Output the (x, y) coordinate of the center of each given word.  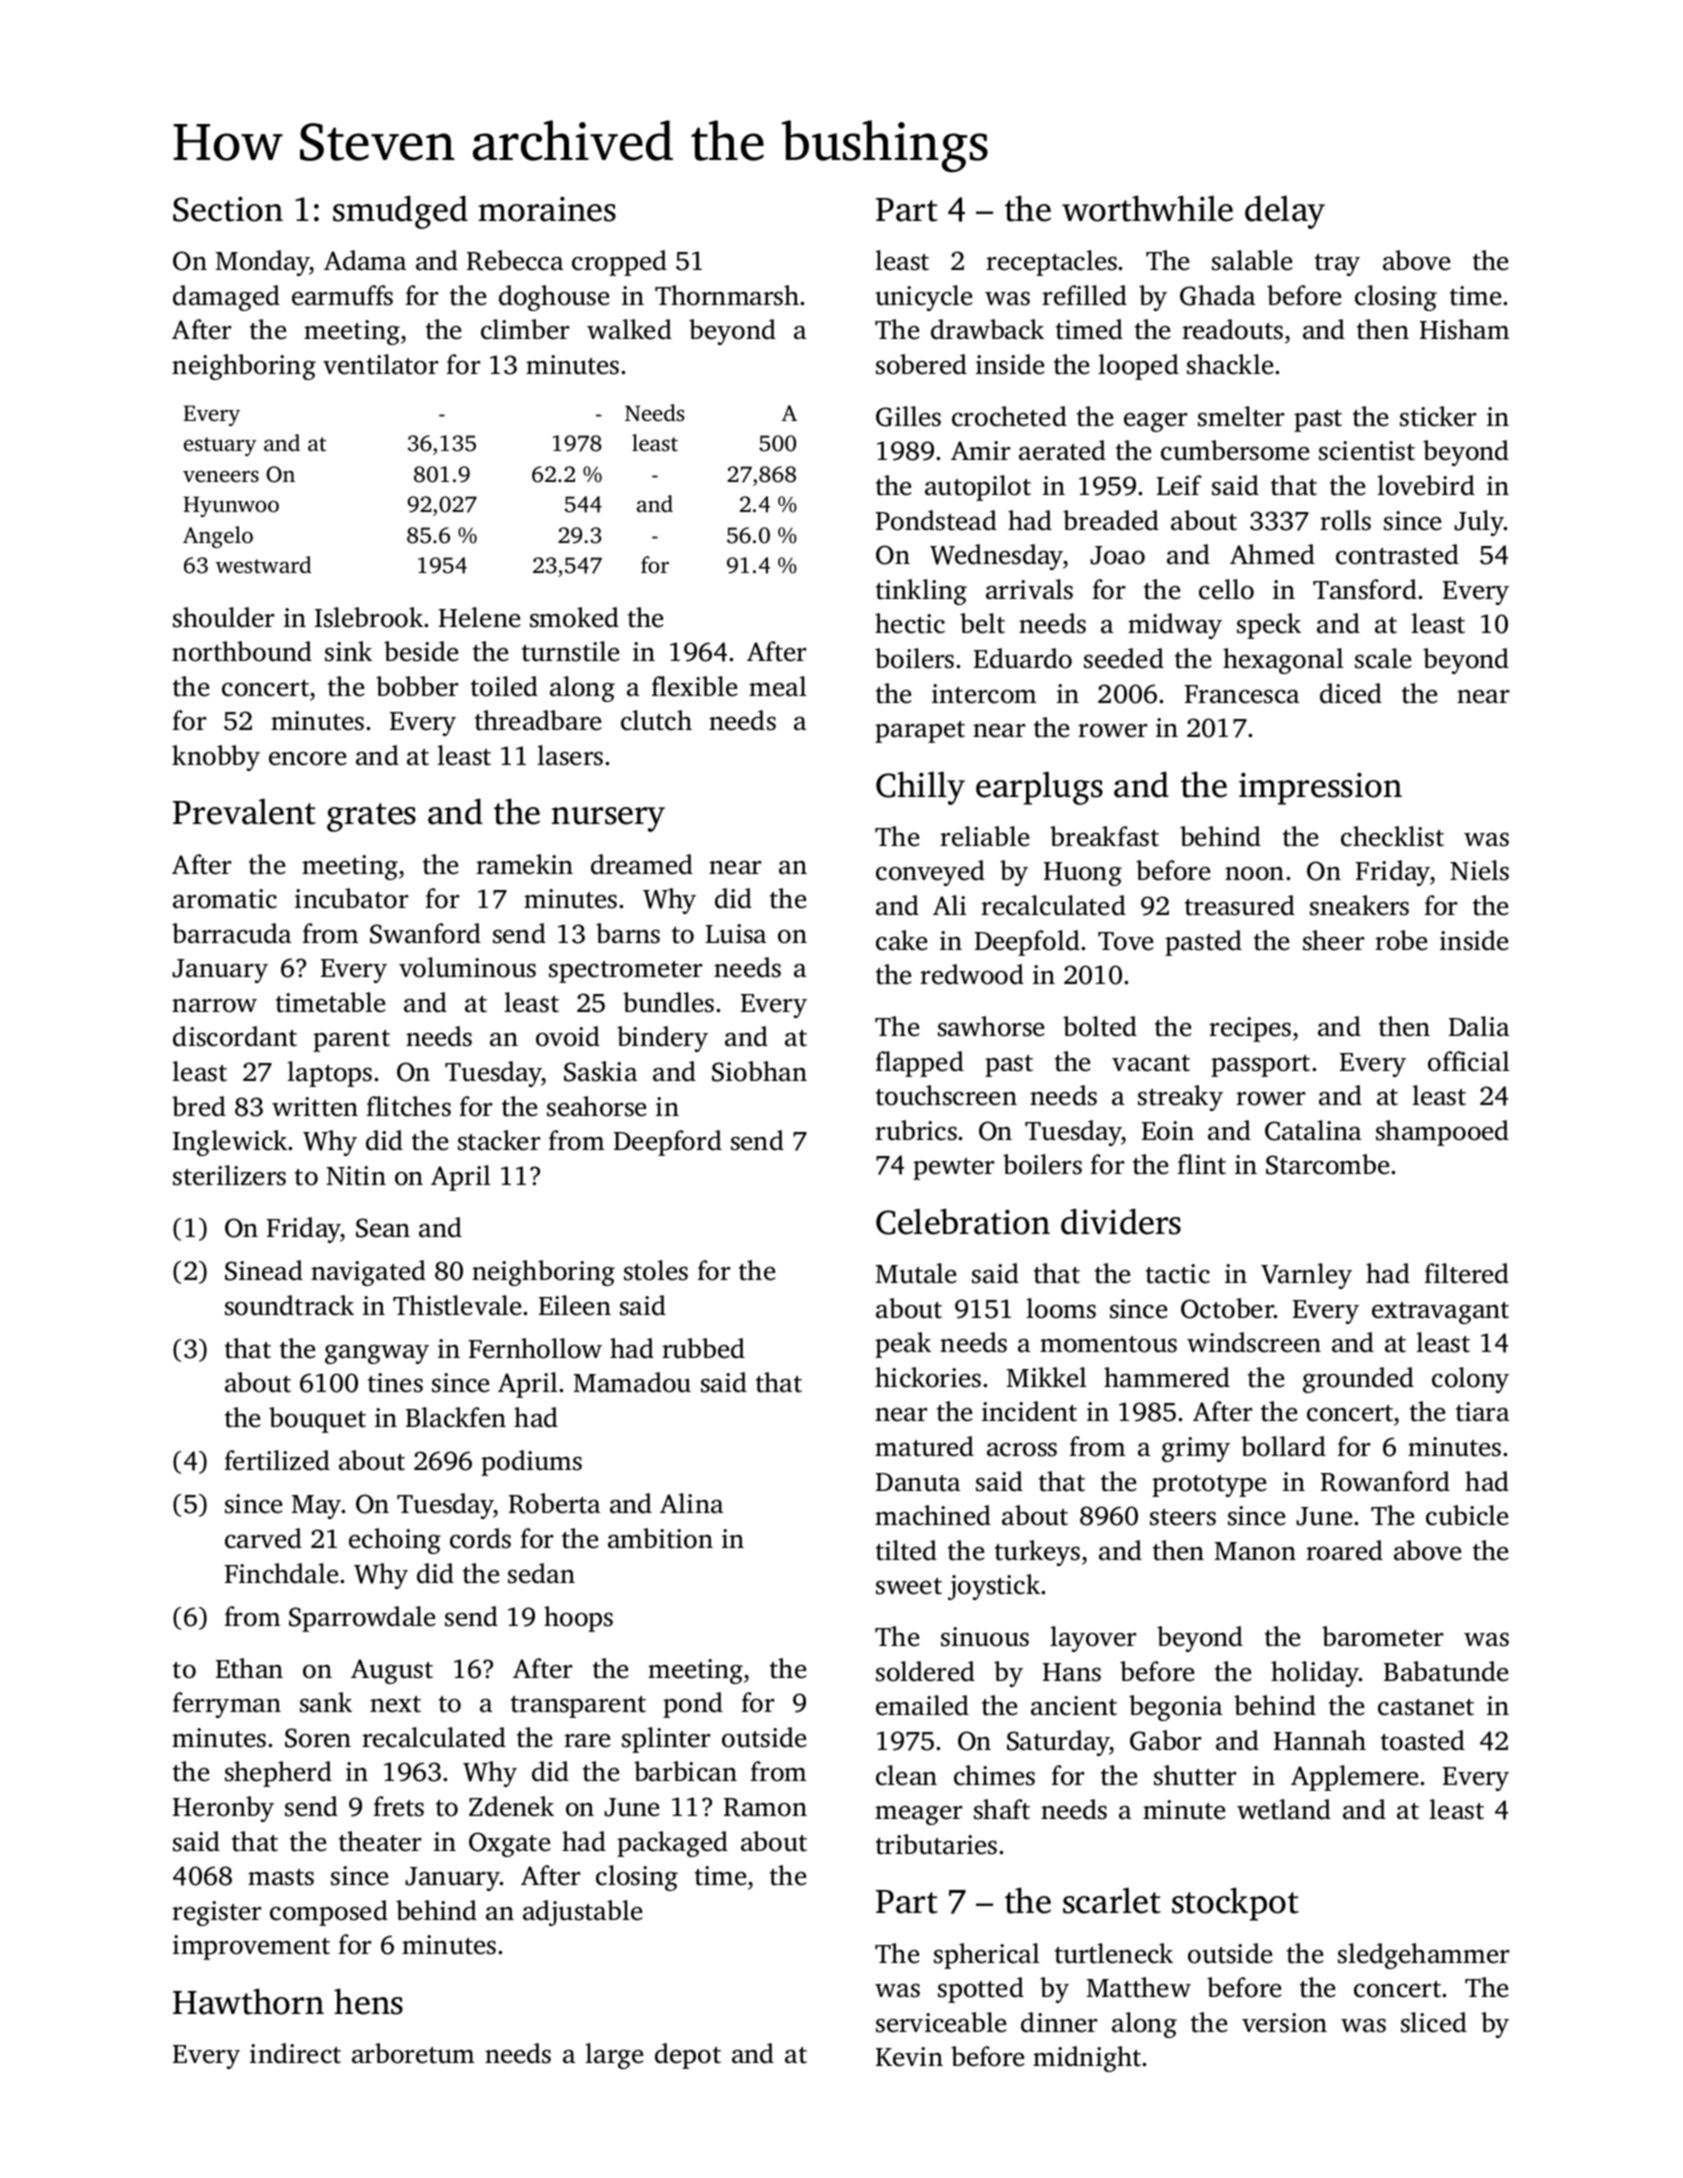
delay (1285, 212)
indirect (295, 2053)
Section (228, 209)
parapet (920, 732)
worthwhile (1147, 208)
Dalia (1479, 1026)
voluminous (467, 967)
